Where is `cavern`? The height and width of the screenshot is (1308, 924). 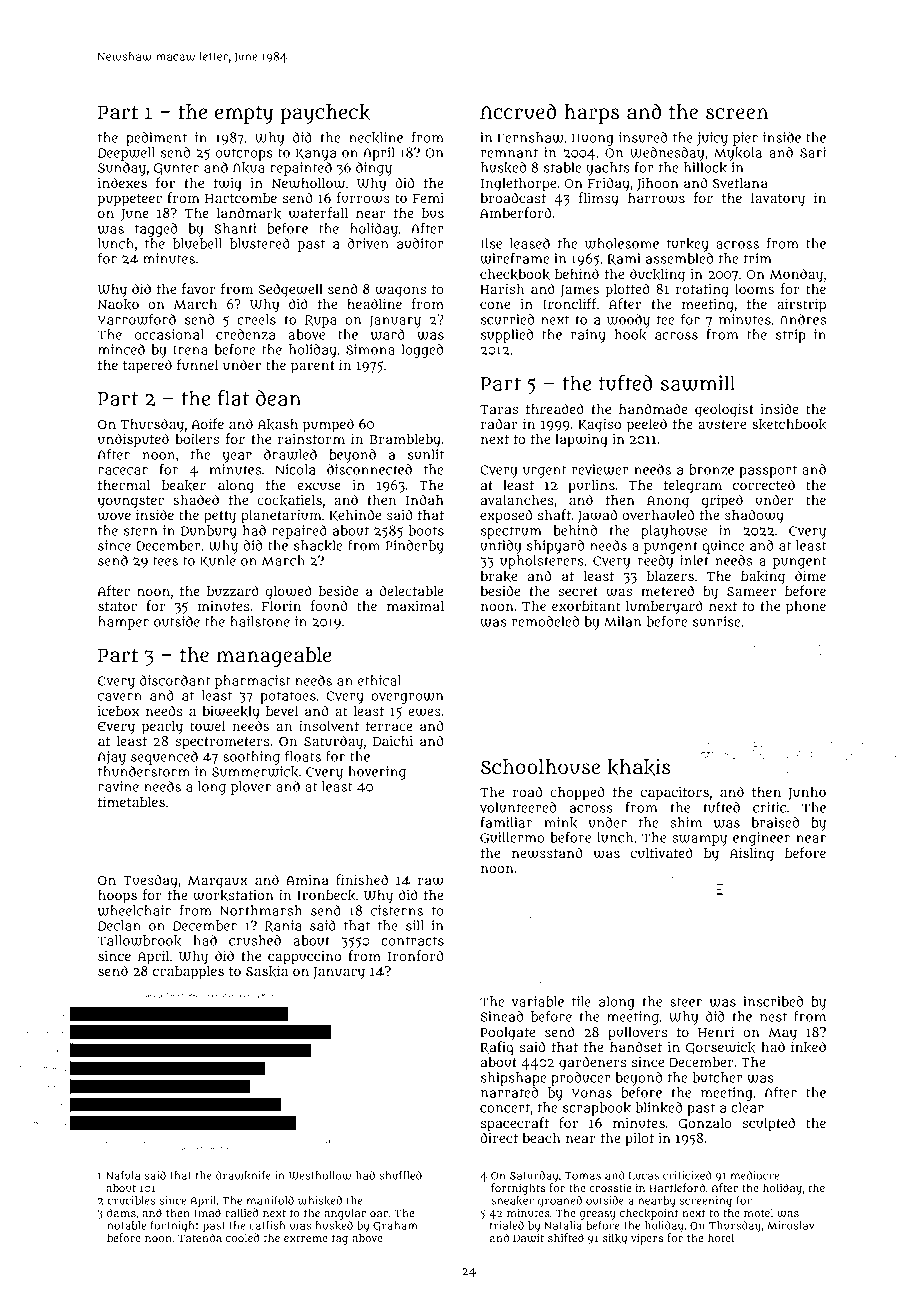 cavern is located at coordinates (120, 697).
